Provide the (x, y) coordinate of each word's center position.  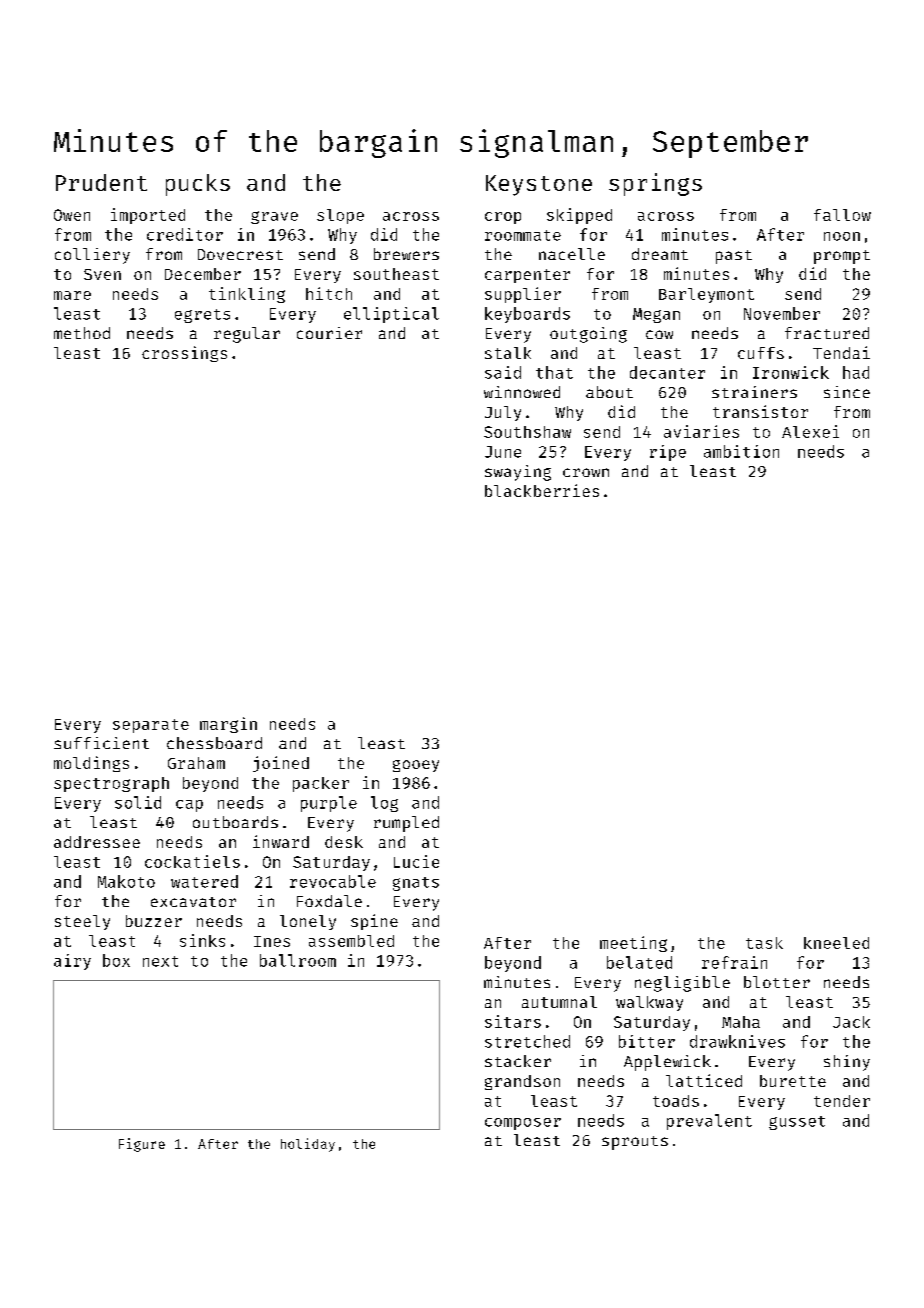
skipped (579, 216)
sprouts (635, 1143)
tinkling (247, 295)
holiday (308, 1145)
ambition (741, 451)
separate (151, 726)
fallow (842, 215)
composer (523, 1124)
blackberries (542, 490)
